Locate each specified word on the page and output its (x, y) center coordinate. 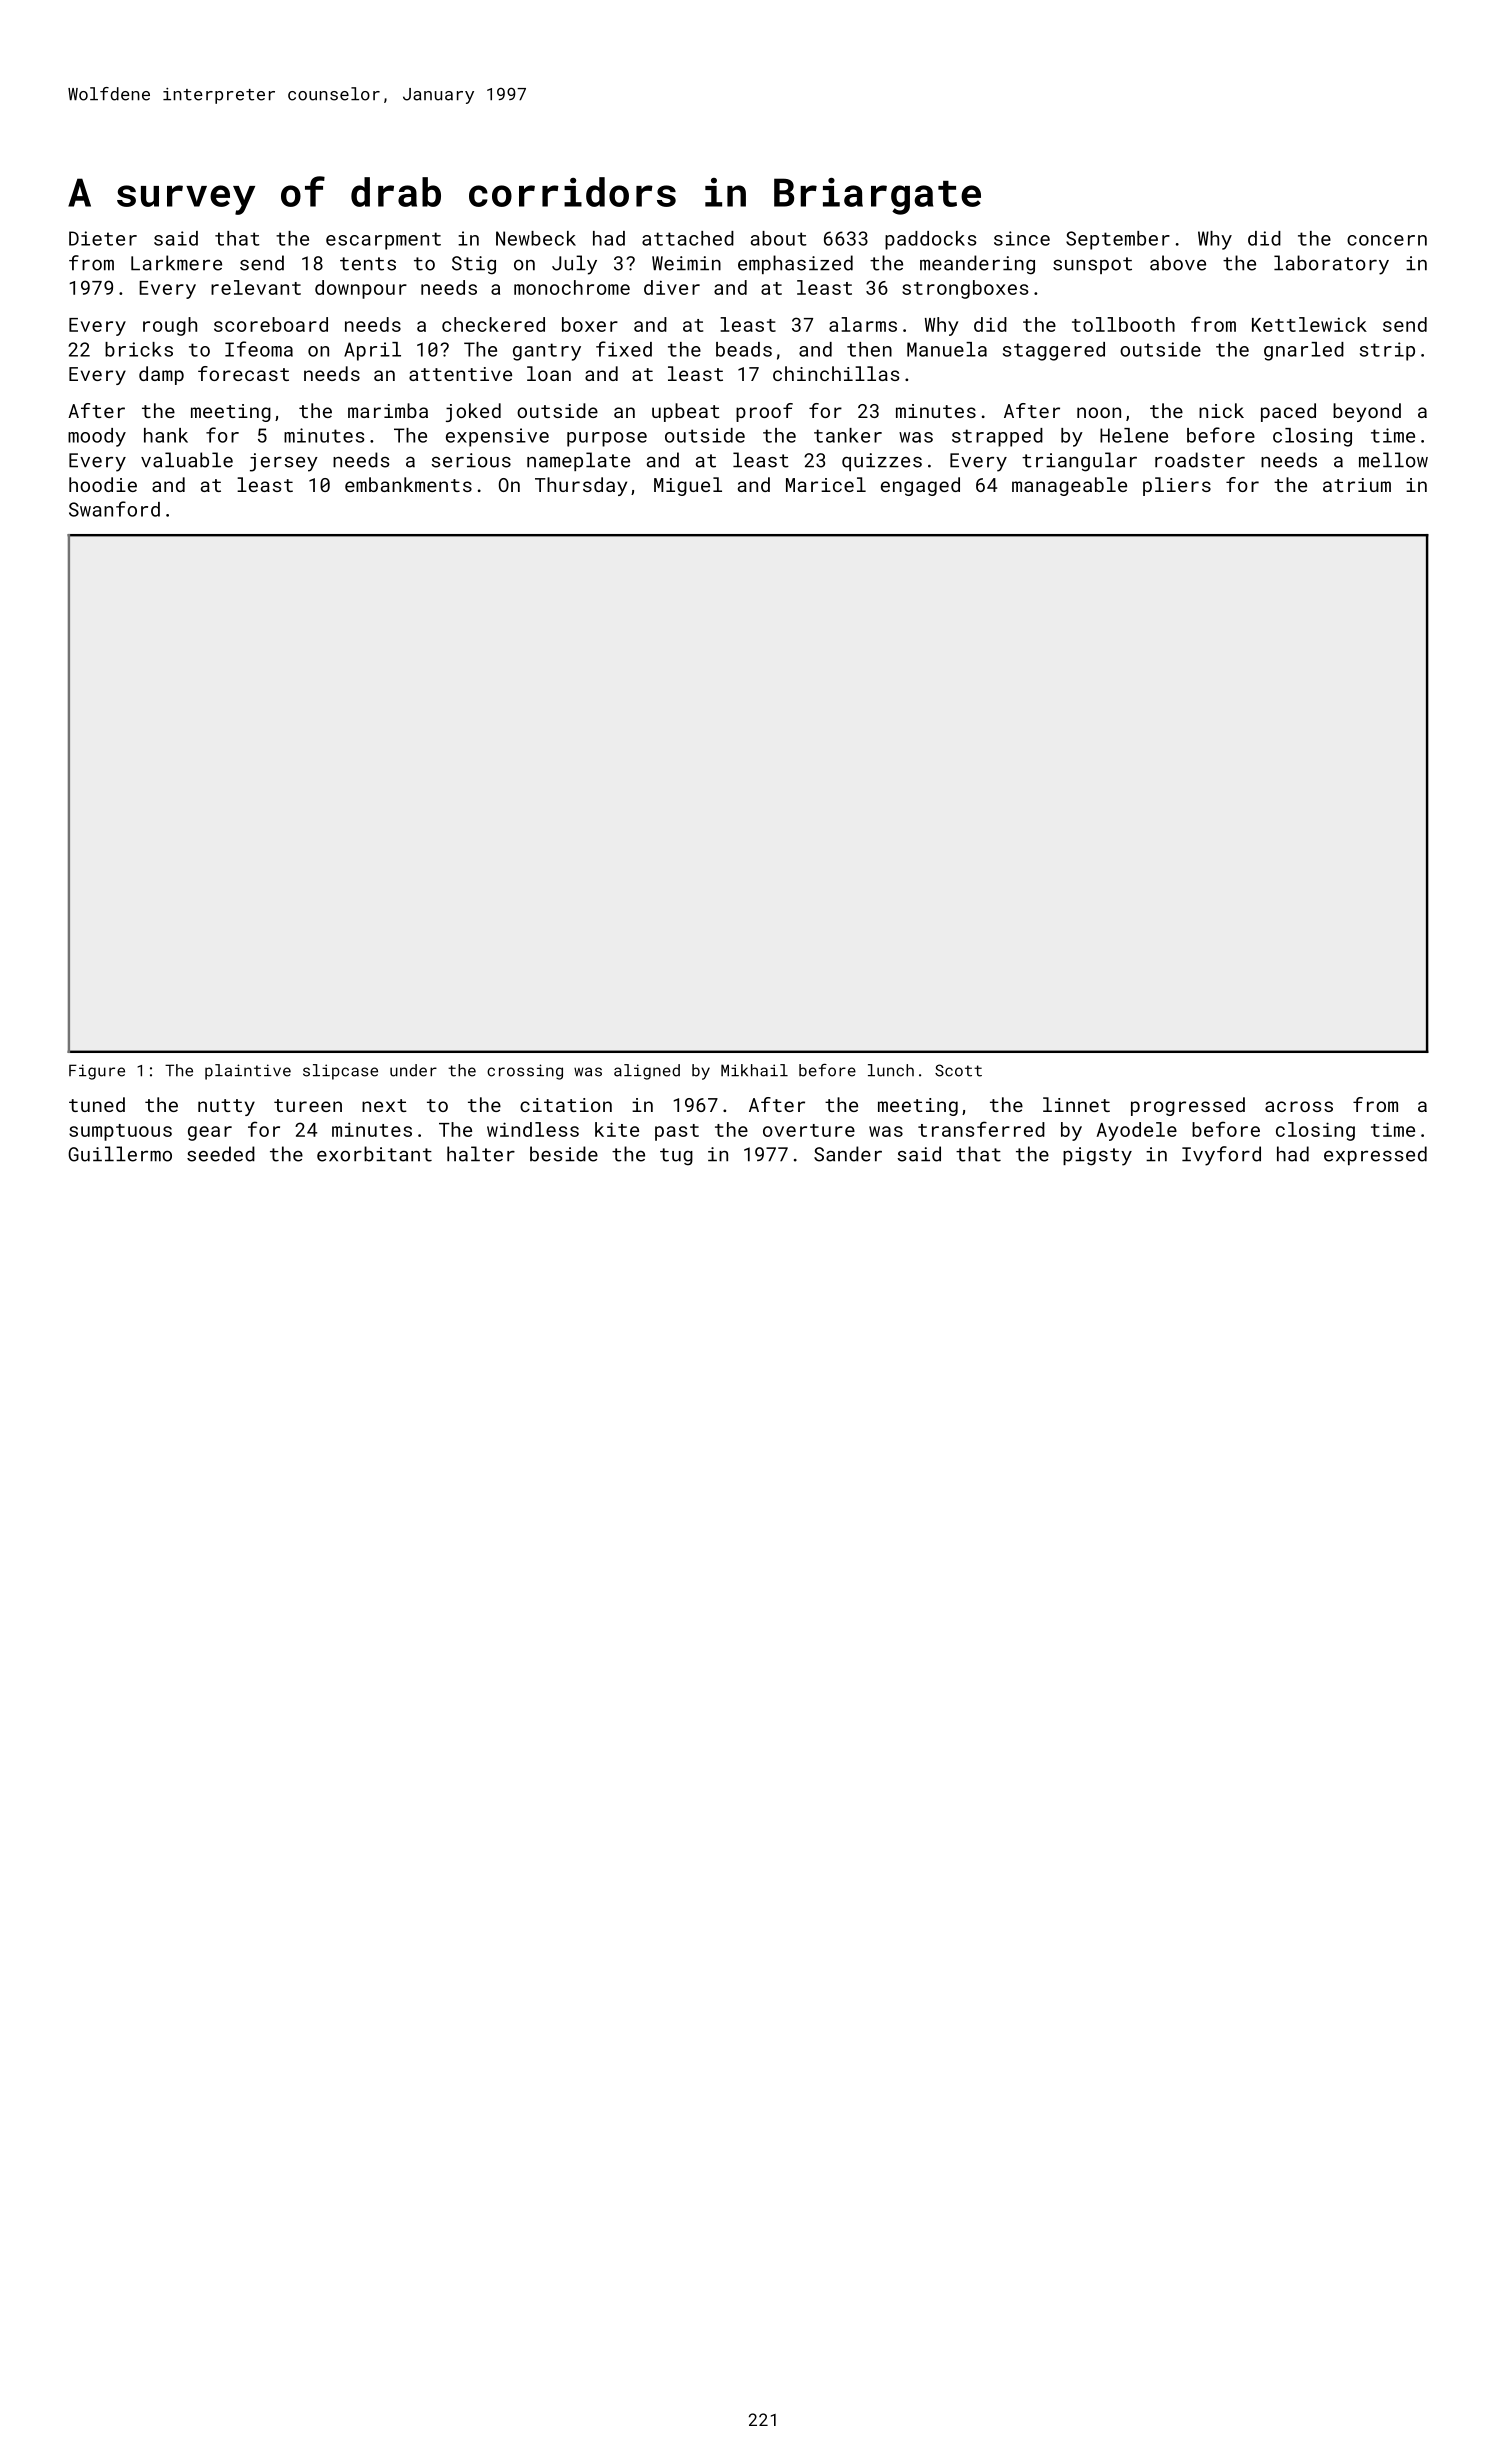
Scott (958, 1070)
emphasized (795, 264)
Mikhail (754, 1070)
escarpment (383, 241)
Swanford (114, 509)
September (1118, 240)
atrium (1357, 485)
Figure (97, 1072)
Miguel (688, 486)
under (413, 1070)
